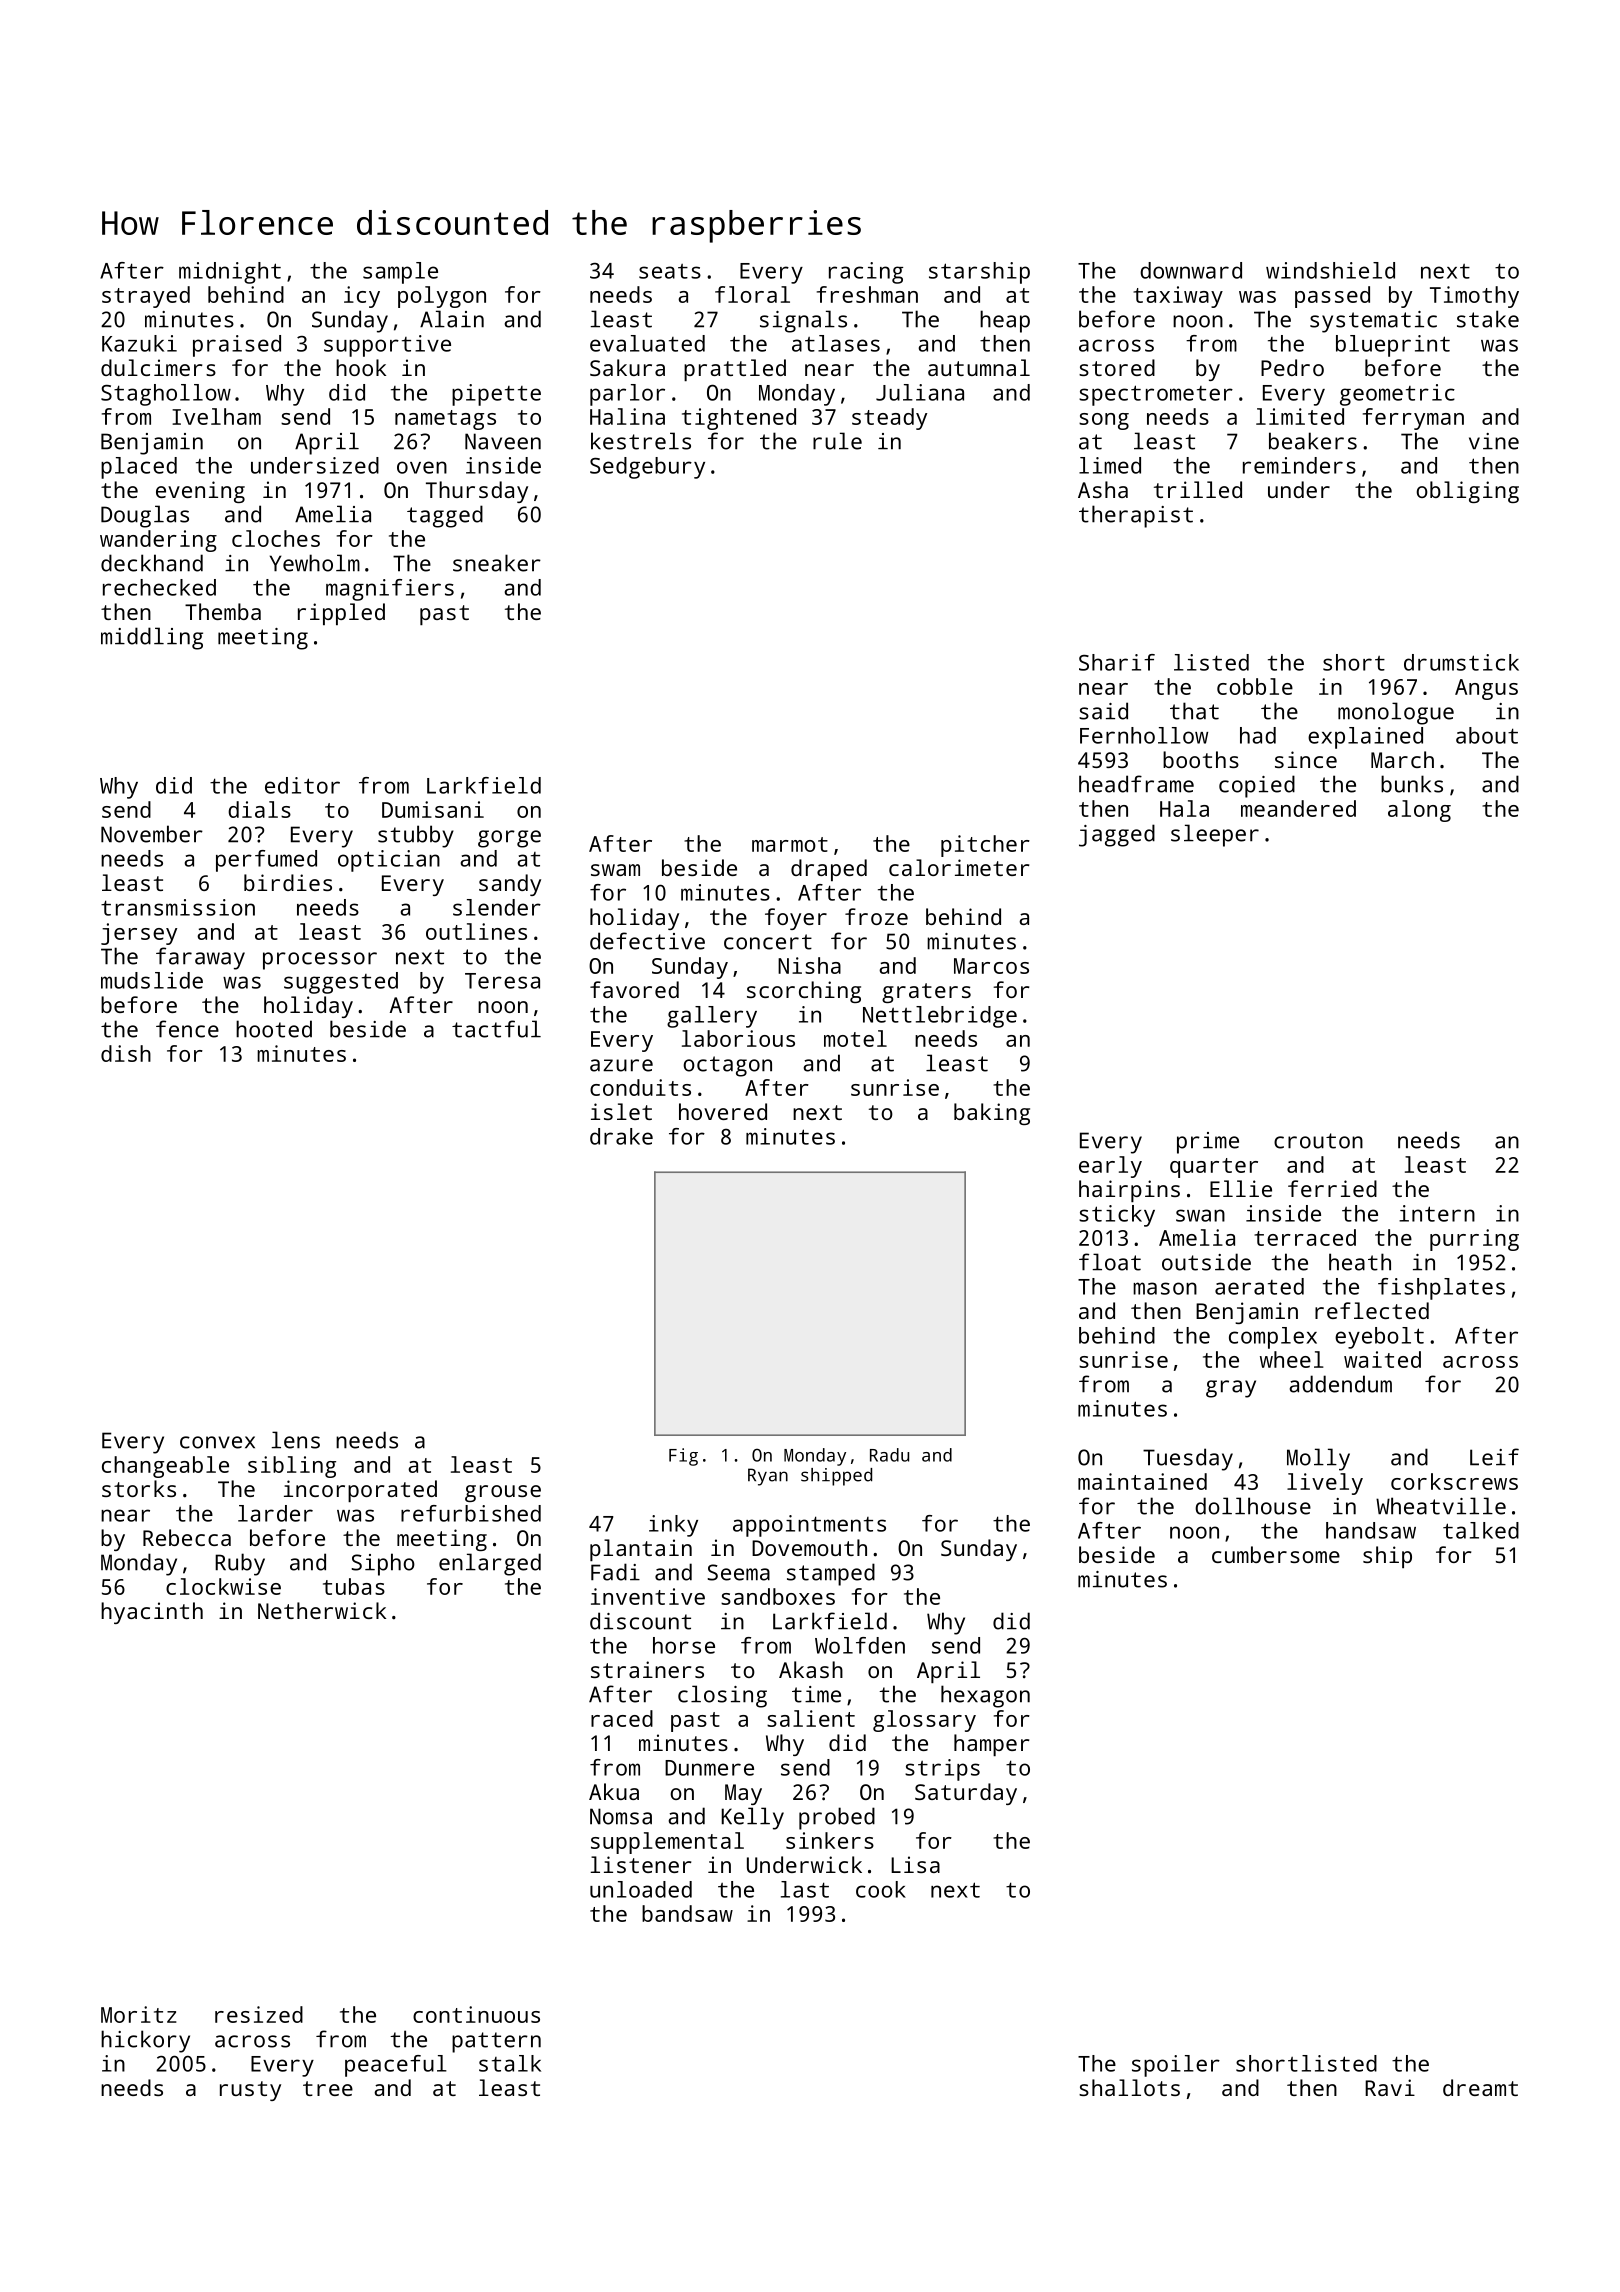  Describe the element at coordinates (1379, 1338) in the document. I see `eyebolt` at that location.
